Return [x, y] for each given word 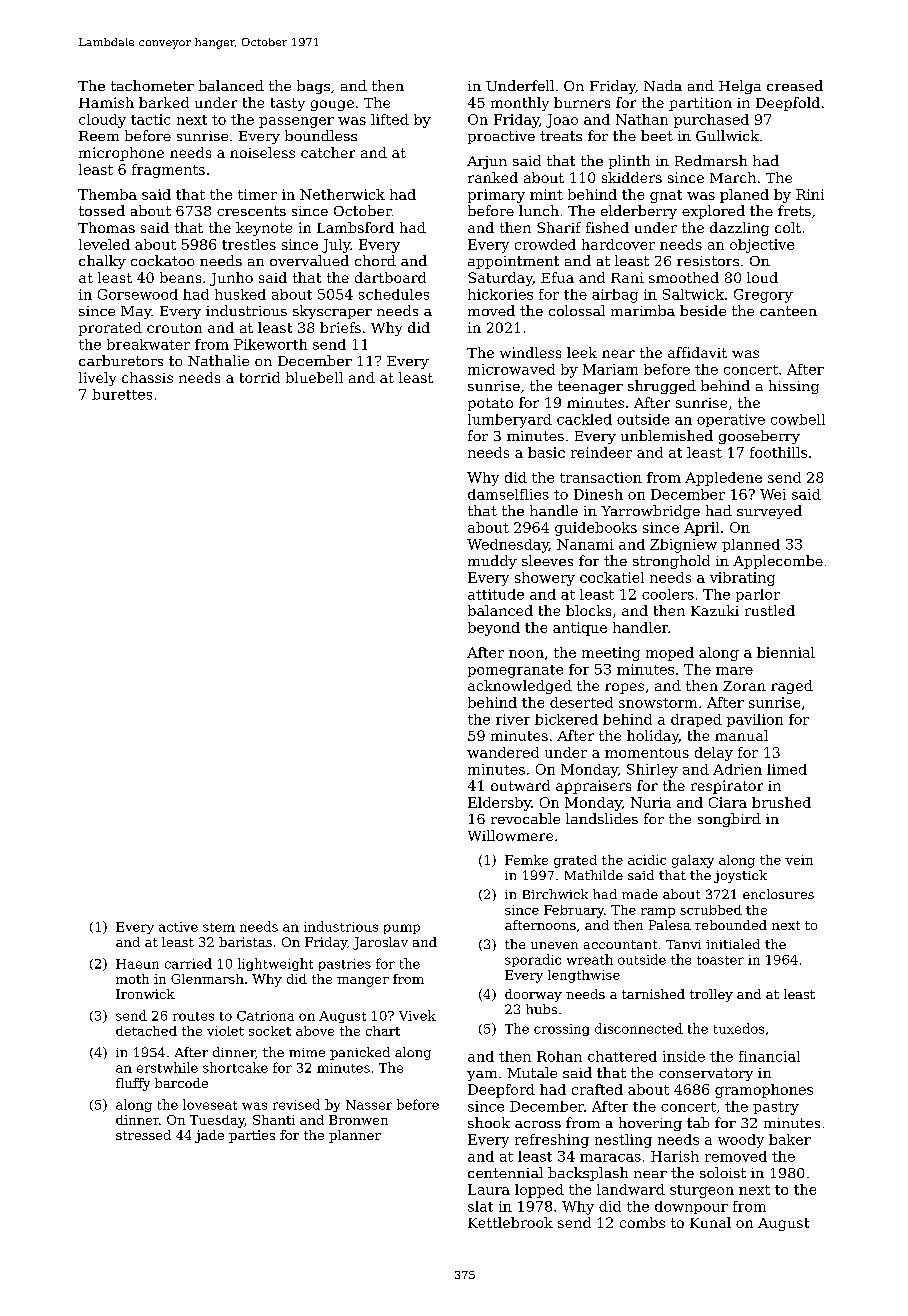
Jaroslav [380, 943]
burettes [122, 394]
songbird [729, 820]
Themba [107, 194]
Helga [740, 87]
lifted [390, 119]
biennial [786, 652]
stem [219, 927]
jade [209, 1136]
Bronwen [358, 1120]
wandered [503, 752]
